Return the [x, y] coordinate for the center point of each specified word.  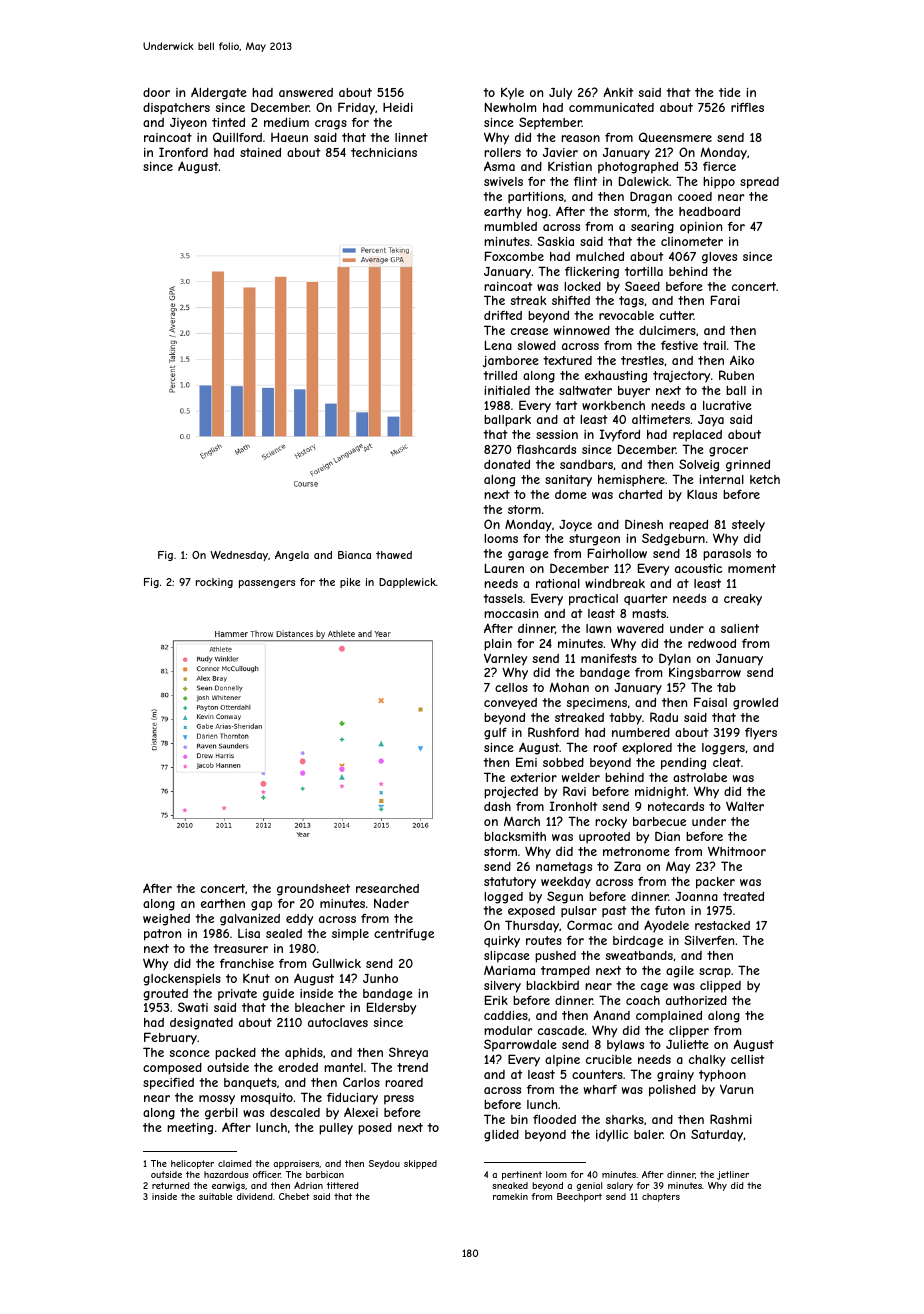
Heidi [398, 107]
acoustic [698, 568]
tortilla [644, 271]
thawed [394, 555]
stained [260, 152]
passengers [267, 584]
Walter [745, 806]
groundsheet [313, 890]
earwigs [228, 1186]
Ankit [618, 92]
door [156, 92]
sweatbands [639, 955]
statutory [510, 883]
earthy [503, 213]
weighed [166, 920]
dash [497, 806]
